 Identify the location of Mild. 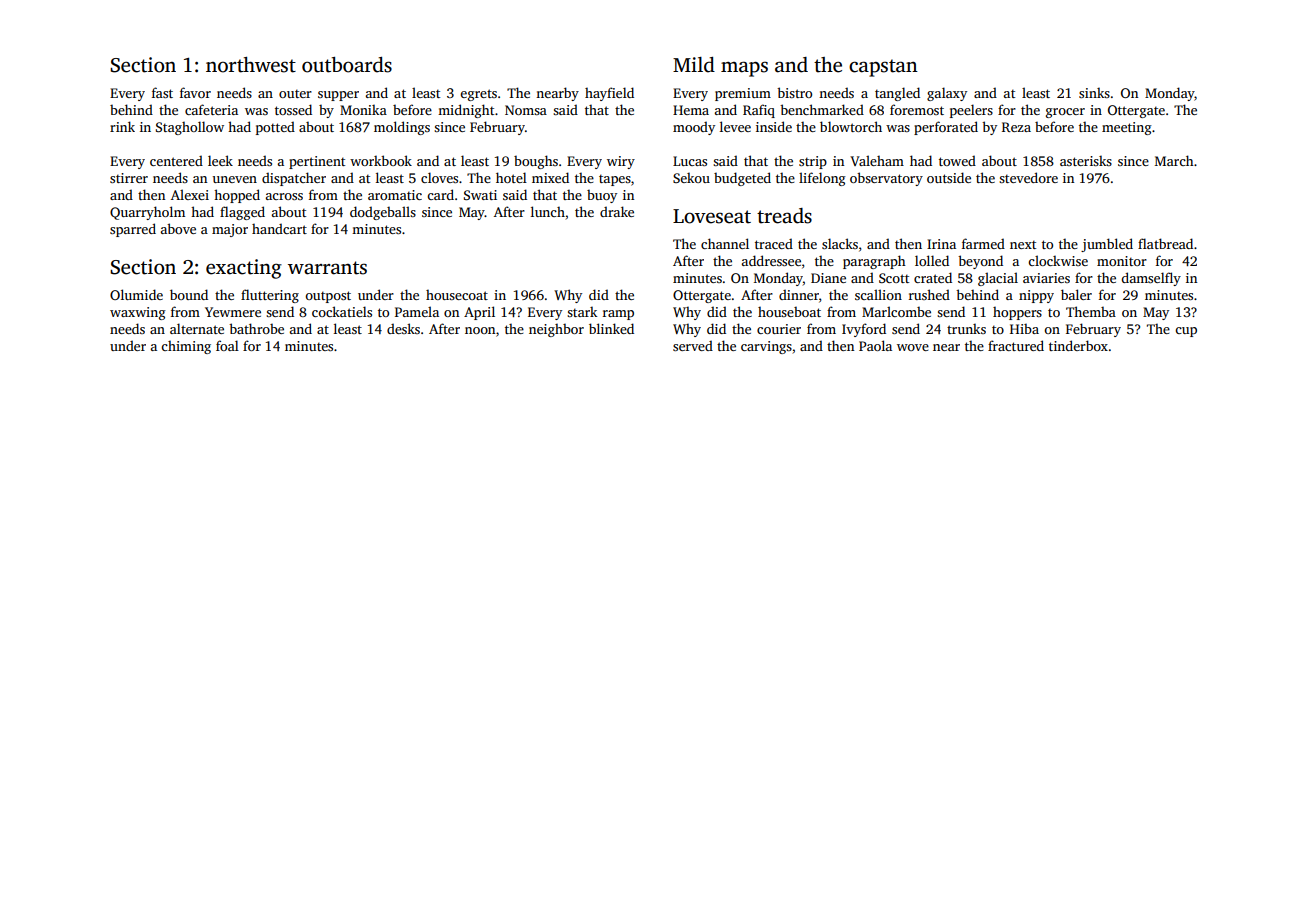
(694, 65).
